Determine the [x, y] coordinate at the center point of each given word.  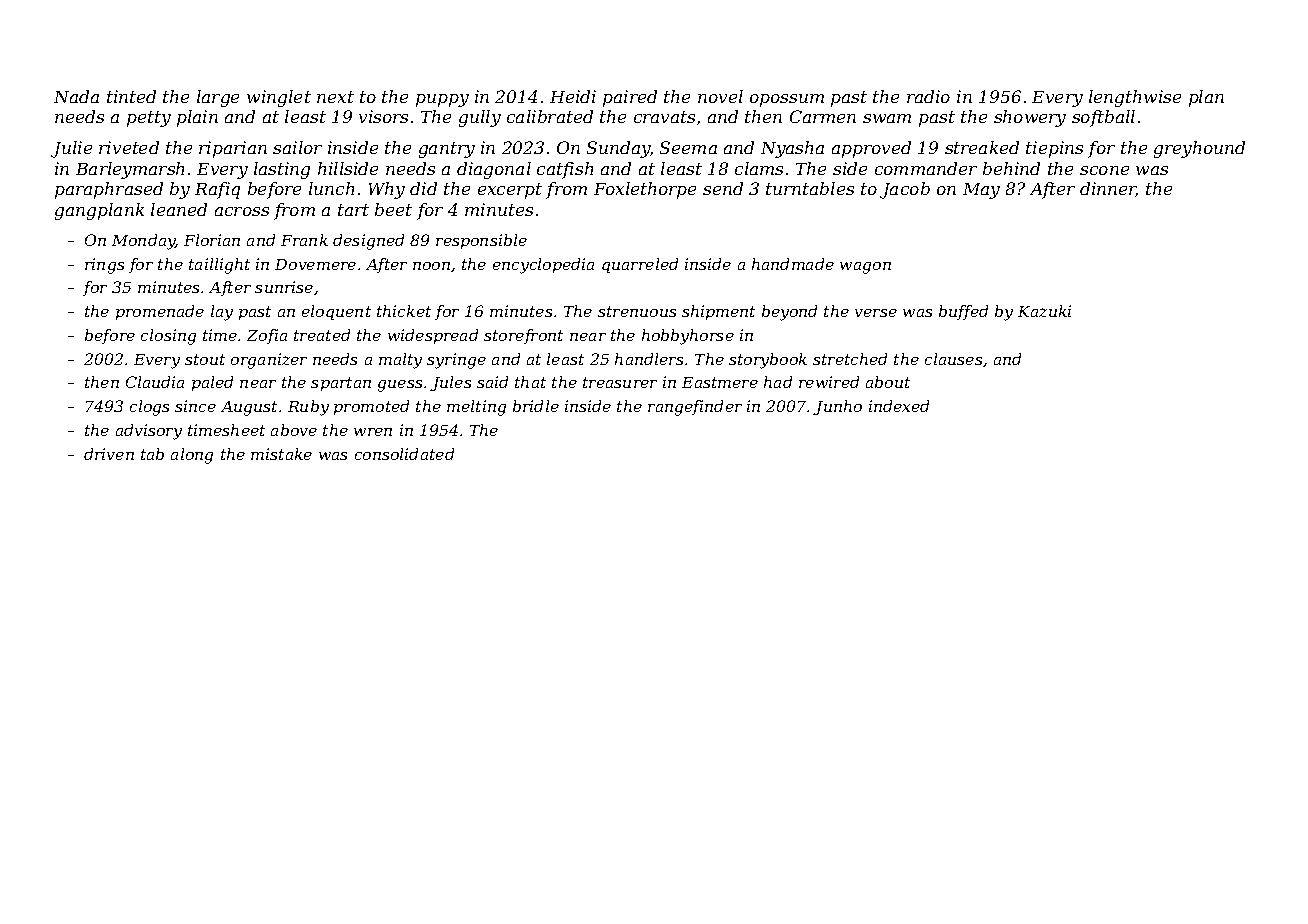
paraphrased [109, 190]
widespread [433, 336]
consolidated [404, 454]
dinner [1108, 189]
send [723, 188]
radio [928, 96]
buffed [963, 312]
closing [168, 337]
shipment [718, 312]
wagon [865, 268]
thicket [404, 311]
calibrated [550, 116]
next [335, 97]
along [192, 456]
